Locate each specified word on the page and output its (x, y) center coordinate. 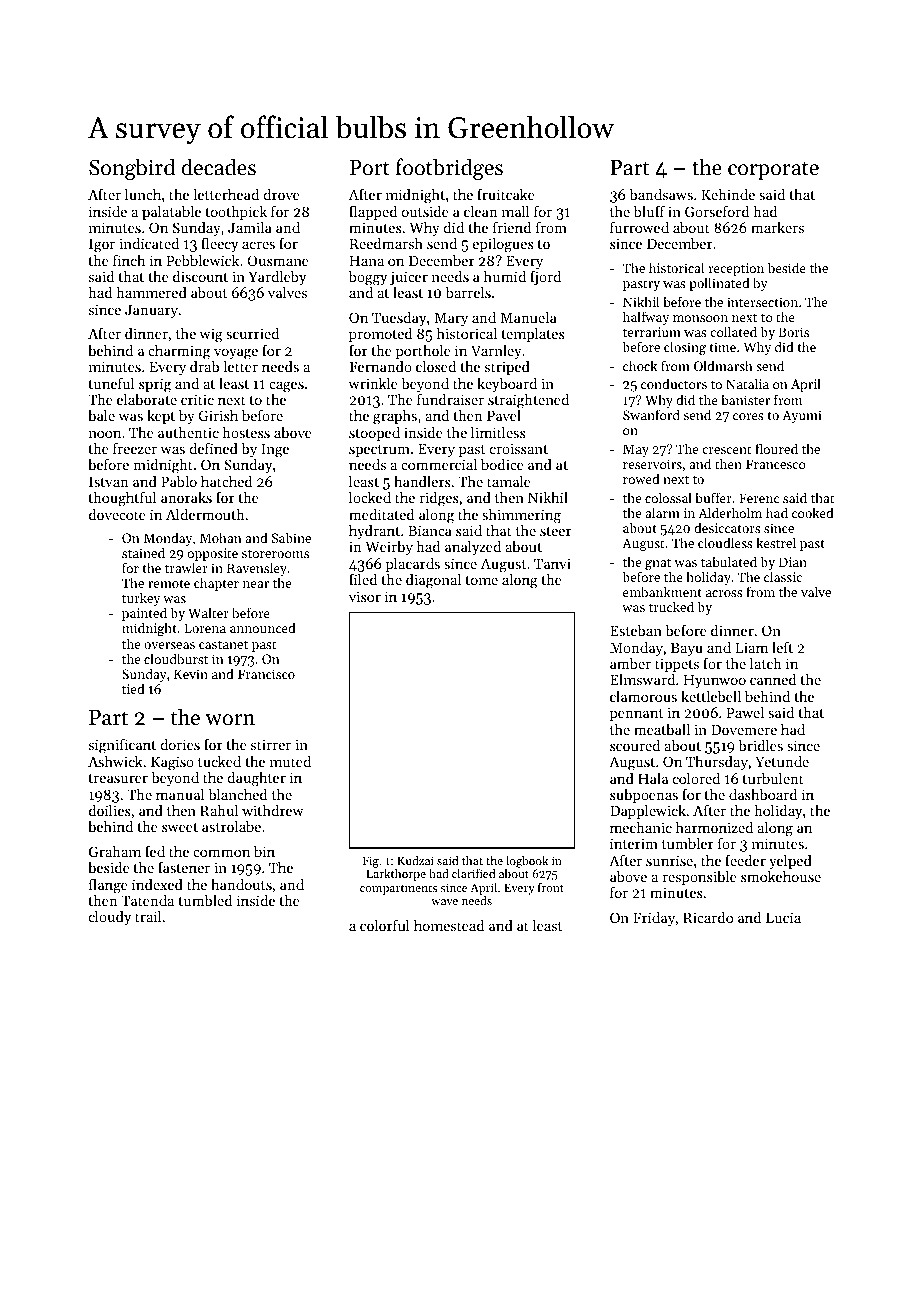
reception (736, 269)
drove (281, 194)
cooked (813, 512)
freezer (135, 448)
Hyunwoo (715, 681)
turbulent (773, 778)
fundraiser (450, 399)
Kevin (191, 674)
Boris (793, 332)
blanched (237, 794)
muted (290, 761)
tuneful (112, 383)
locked (370, 497)
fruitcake (506, 194)
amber (630, 663)
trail (148, 916)
